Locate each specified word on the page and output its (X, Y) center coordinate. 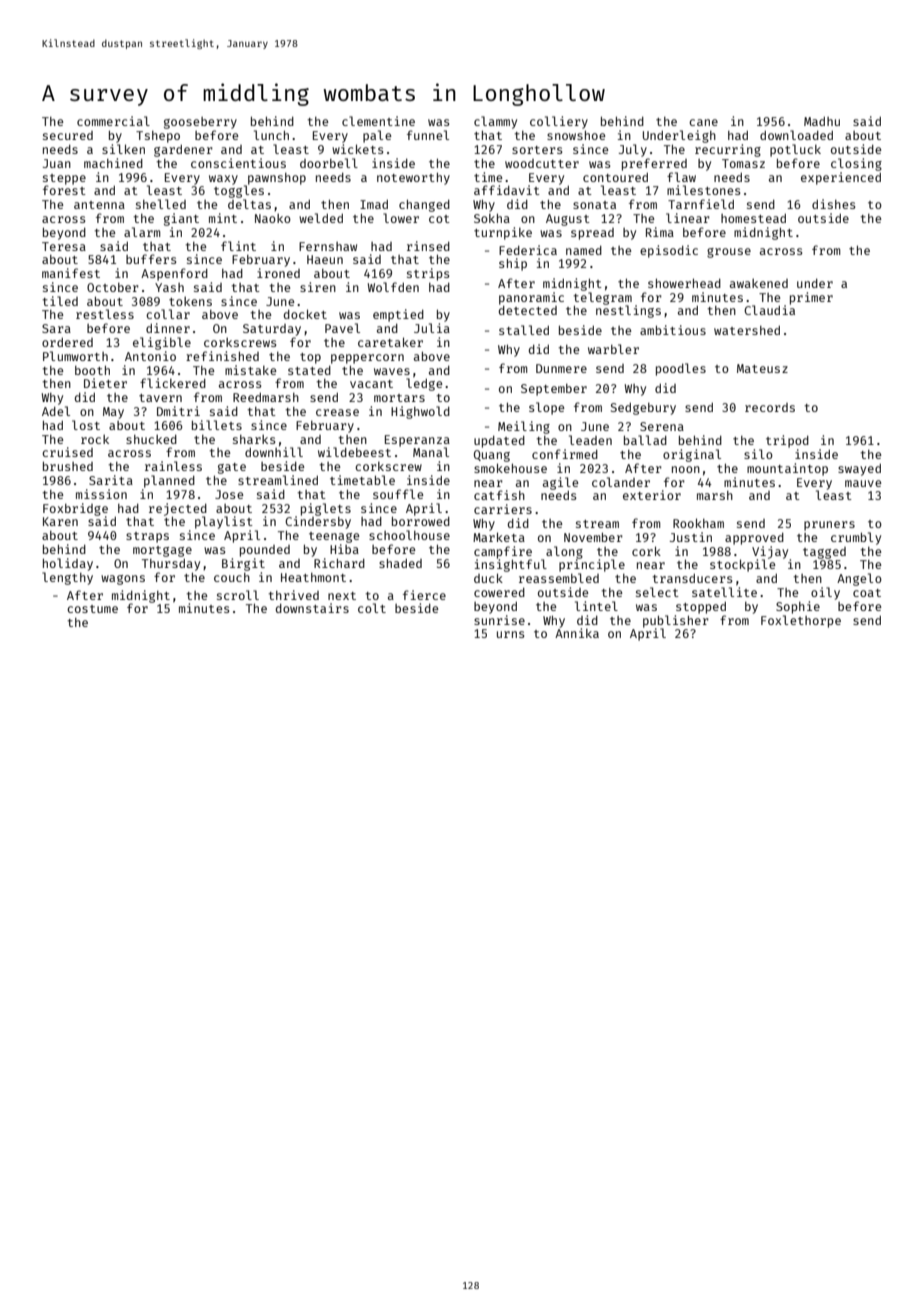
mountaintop (787, 469)
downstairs (312, 608)
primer (811, 298)
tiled (60, 301)
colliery (559, 122)
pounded (265, 551)
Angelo (859, 579)
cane (703, 122)
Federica (528, 250)
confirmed (565, 454)
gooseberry (200, 123)
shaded (400, 563)
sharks (254, 439)
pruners (829, 526)
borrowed (421, 521)
